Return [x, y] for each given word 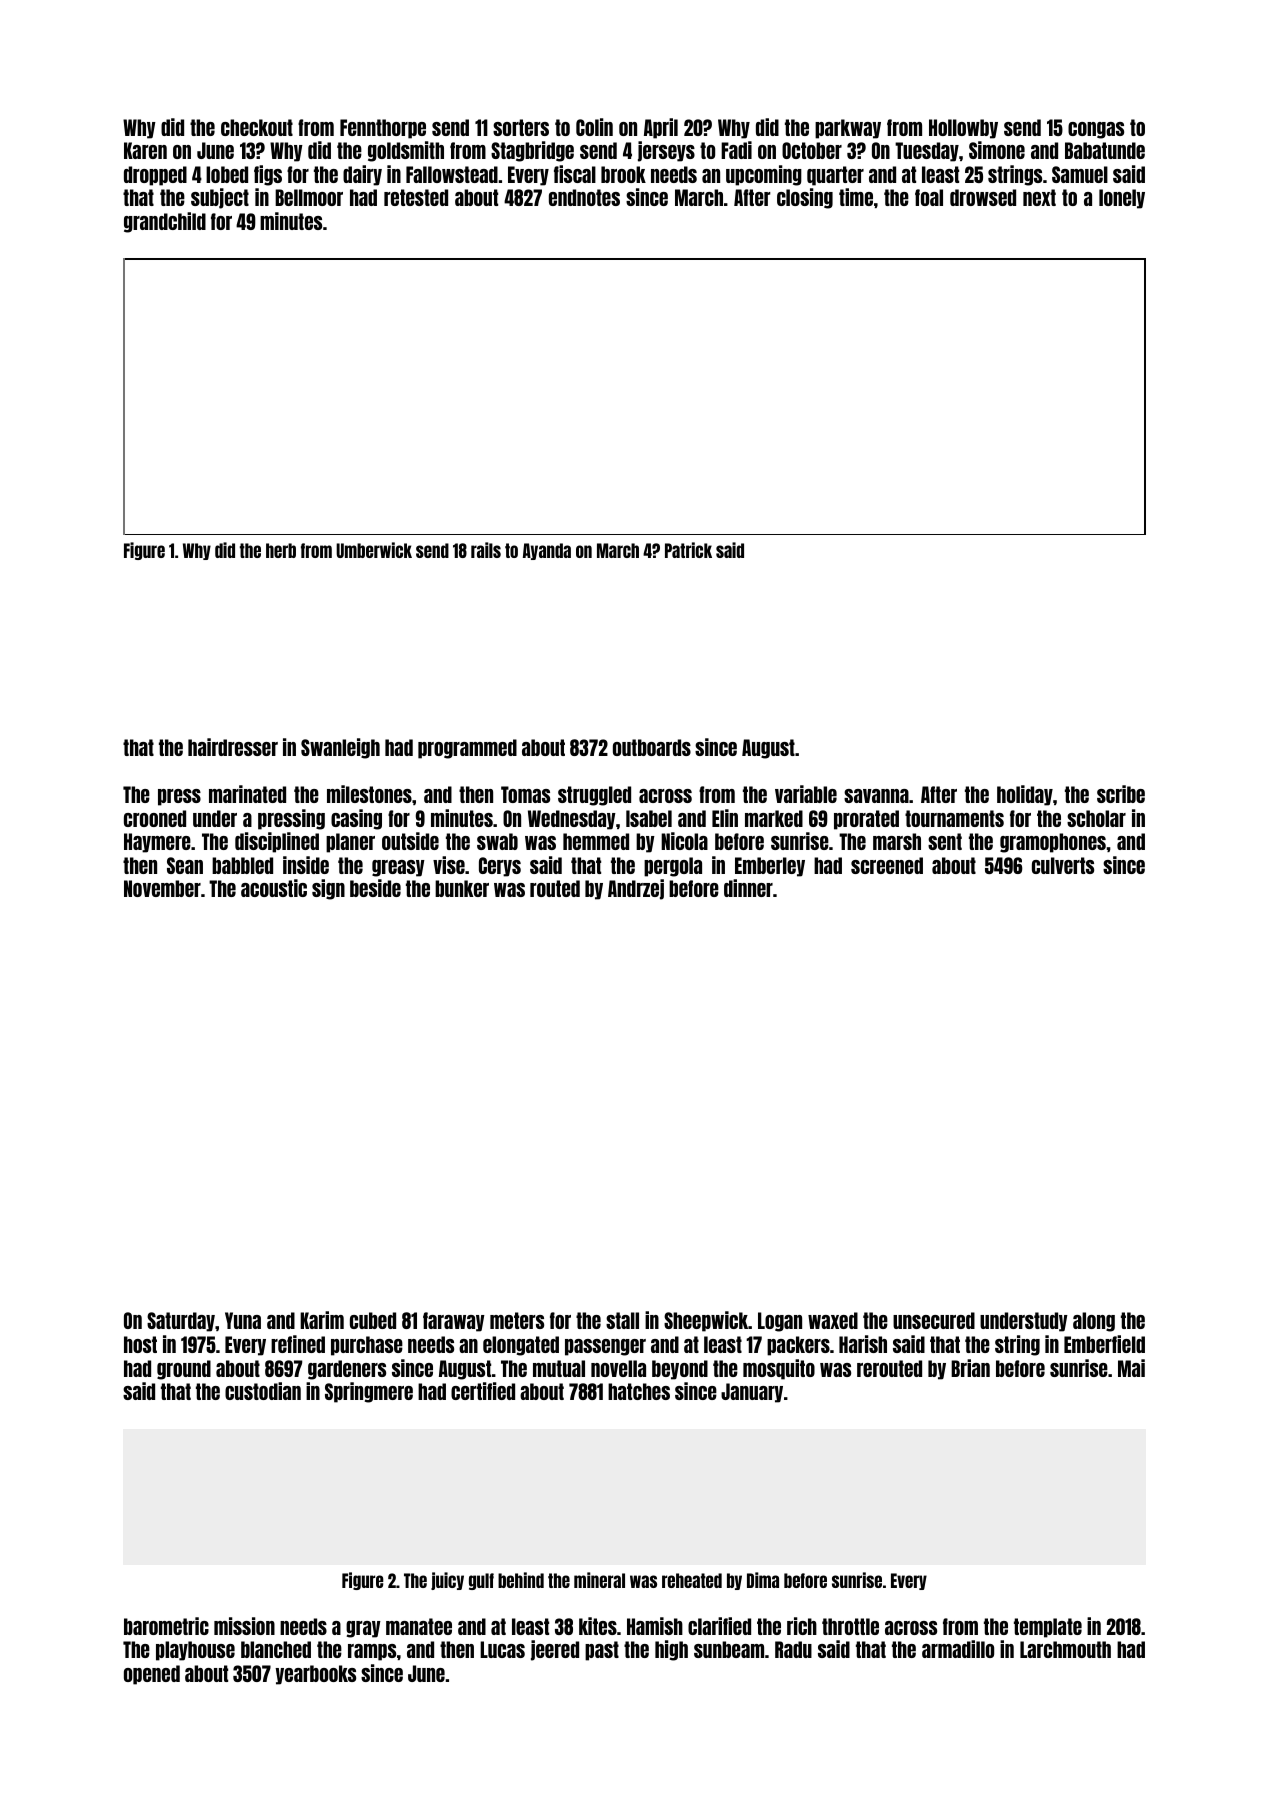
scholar [1096, 818]
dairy [362, 175]
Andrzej [636, 889]
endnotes [584, 197]
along [1094, 1322]
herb [281, 550]
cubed [373, 1320]
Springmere [369, 1392]
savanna [876, 796]
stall [622, 1320]
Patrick [688, 550]
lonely [1122, 199]
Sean [185, 865]
